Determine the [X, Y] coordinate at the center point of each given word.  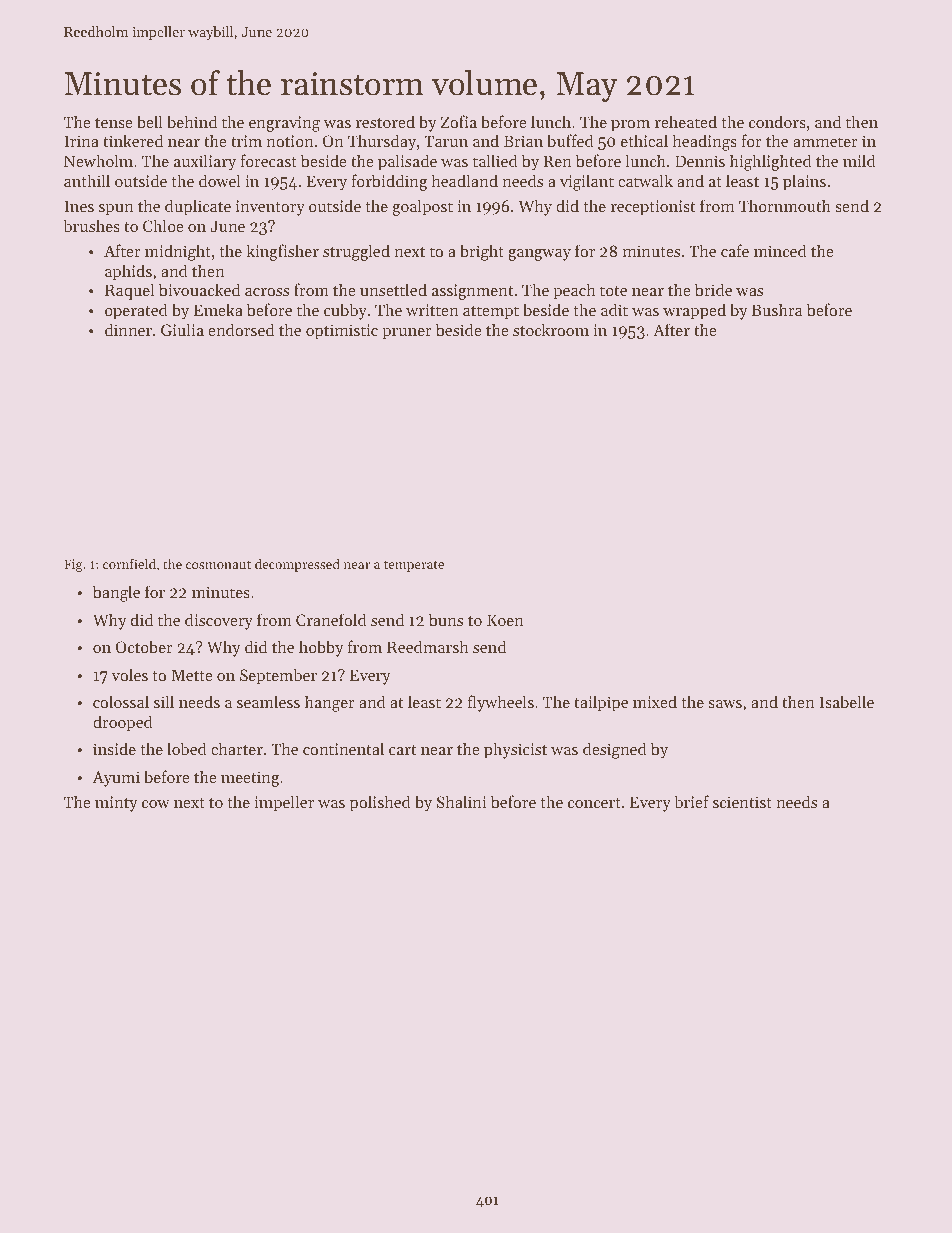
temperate [414, 566]
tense [114, 123]
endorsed [241, 329]
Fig [73, 565]
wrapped [694, 311]
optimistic [342, 332]
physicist [515, 750]
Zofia [459, 121]
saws [725, 704]
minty [116, 804]
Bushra [777, 309]
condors [777, 121]
